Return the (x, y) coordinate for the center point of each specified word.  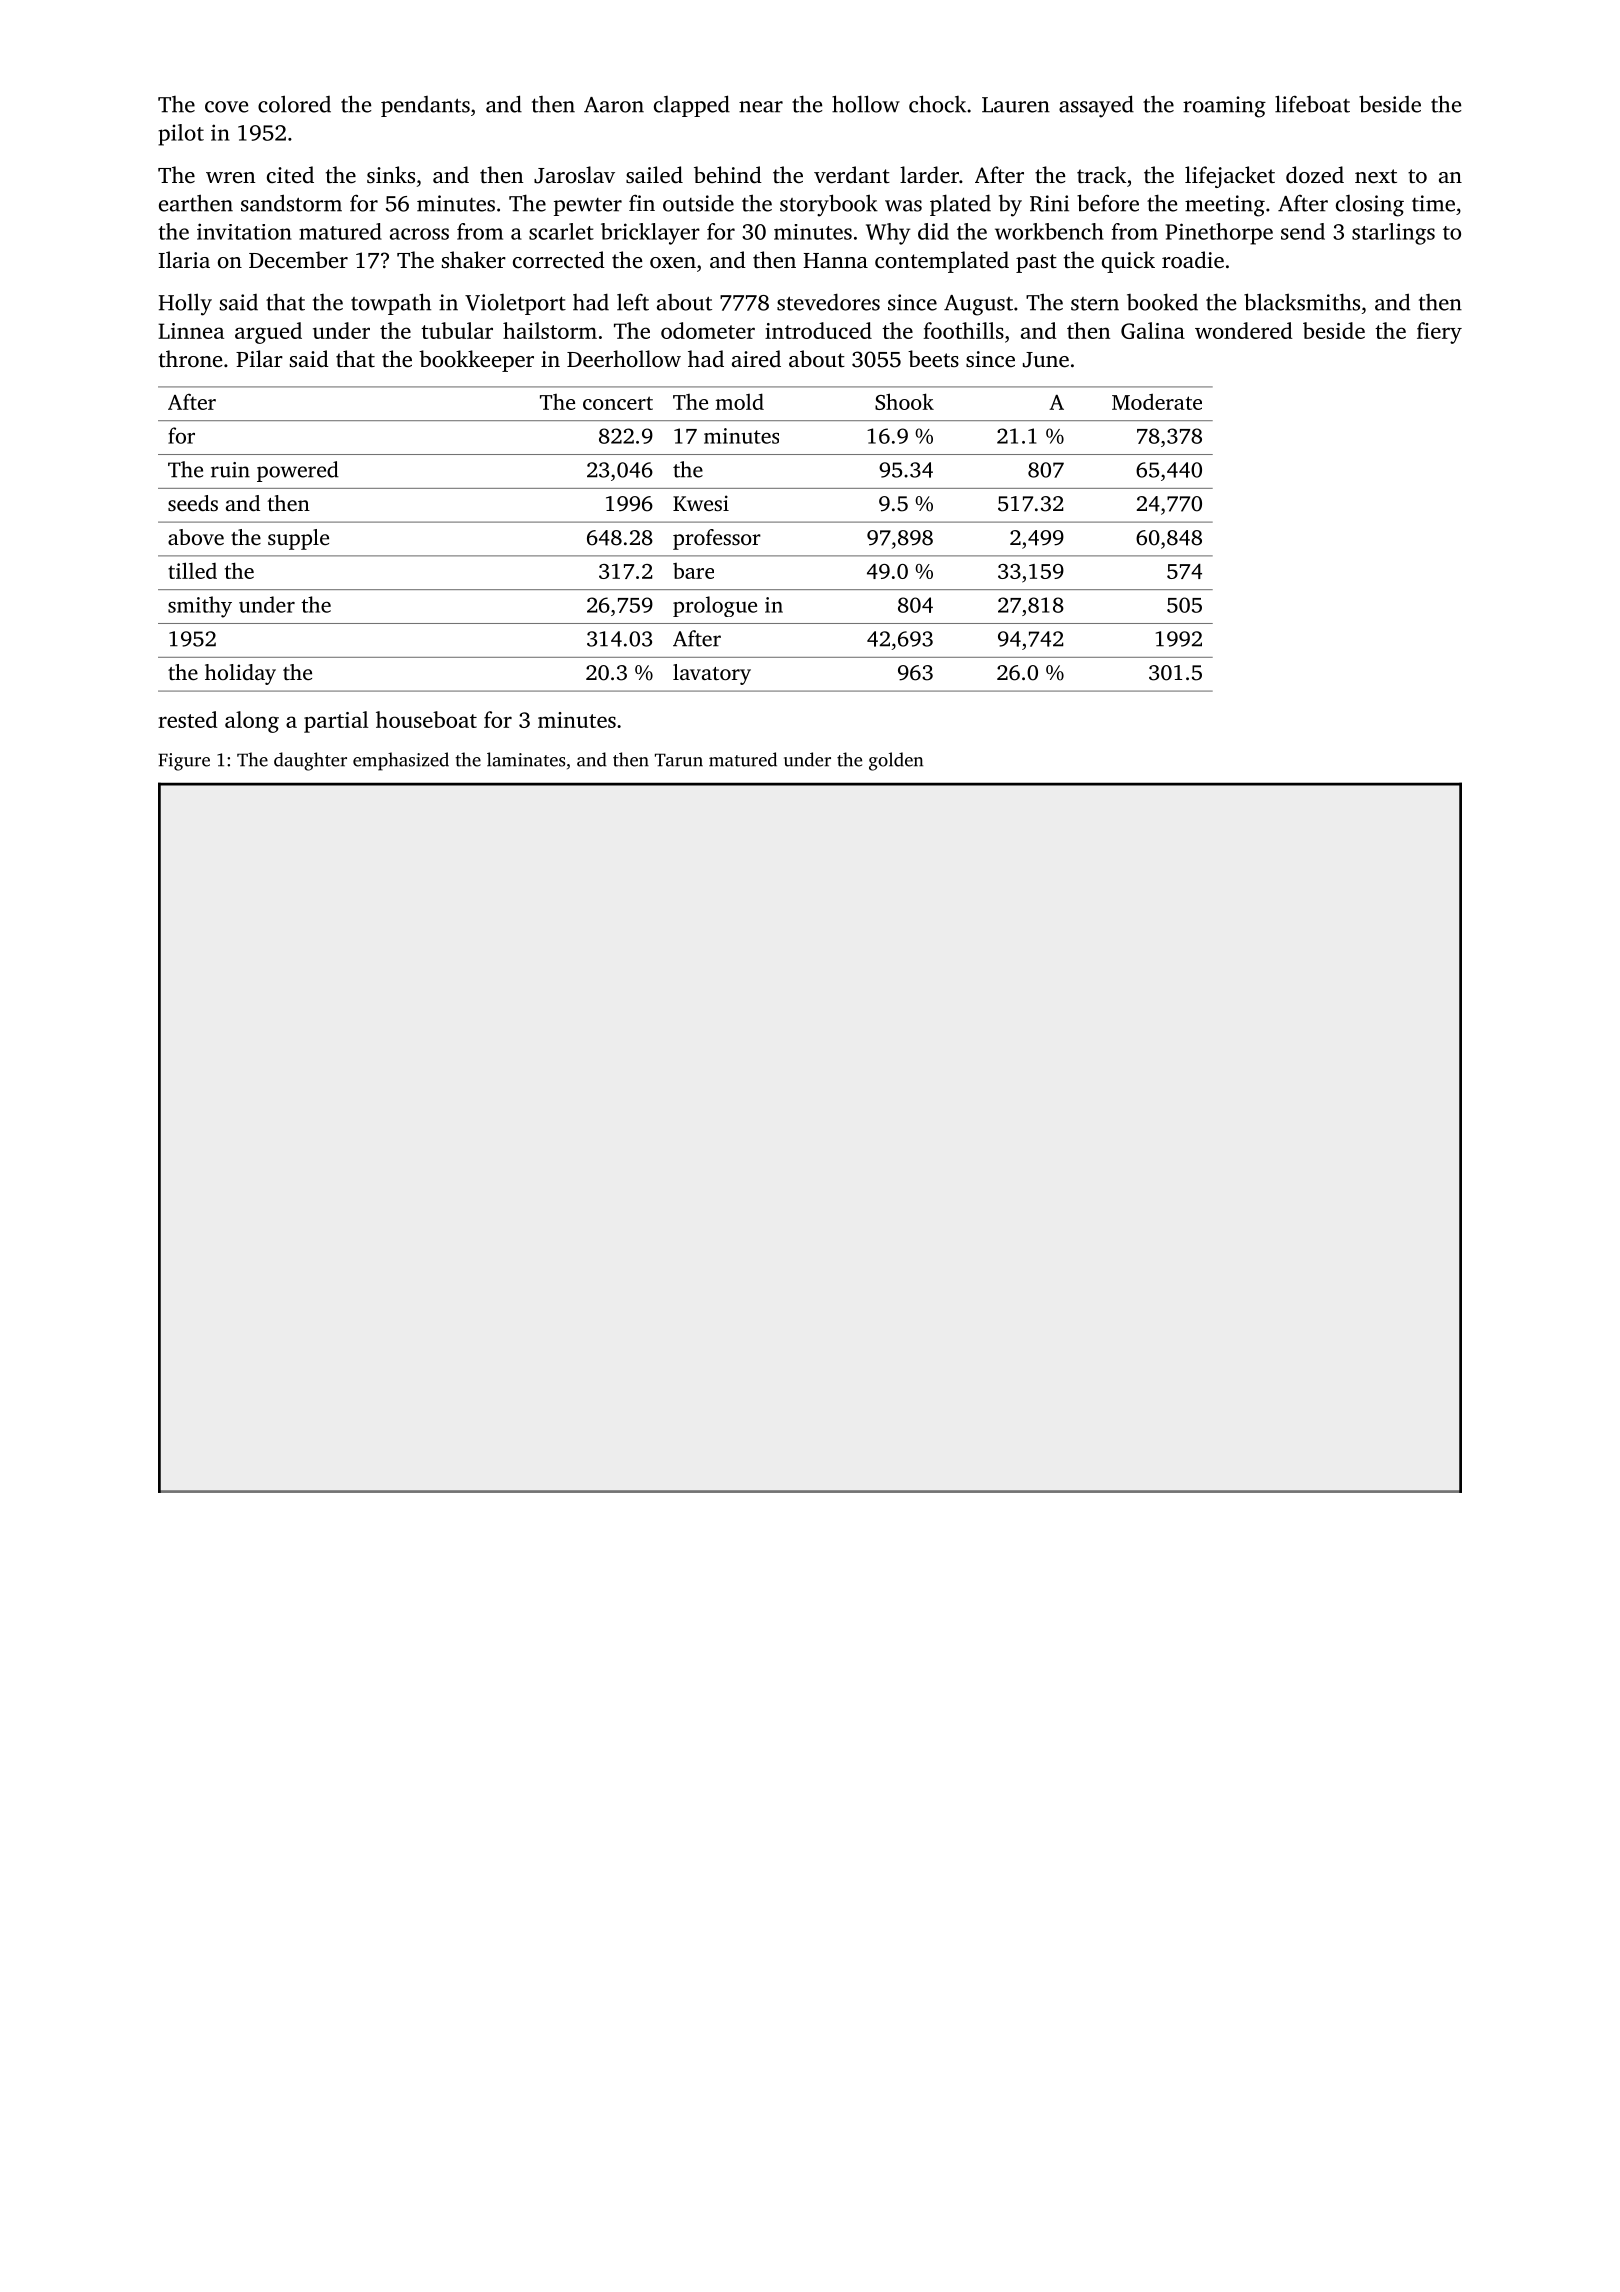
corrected (559, 260)
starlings (1393, 234)
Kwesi (701, 503)
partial (336, 722)
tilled (192, 570)
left (633, 302)
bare (693, 571)
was (903, 206)
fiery (1439, 333)
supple (298, 539)
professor (717, 539)
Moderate (1157, 402)
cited (290, 174)
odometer (708, 330)
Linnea (191, 331)
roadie (1193, 260)
